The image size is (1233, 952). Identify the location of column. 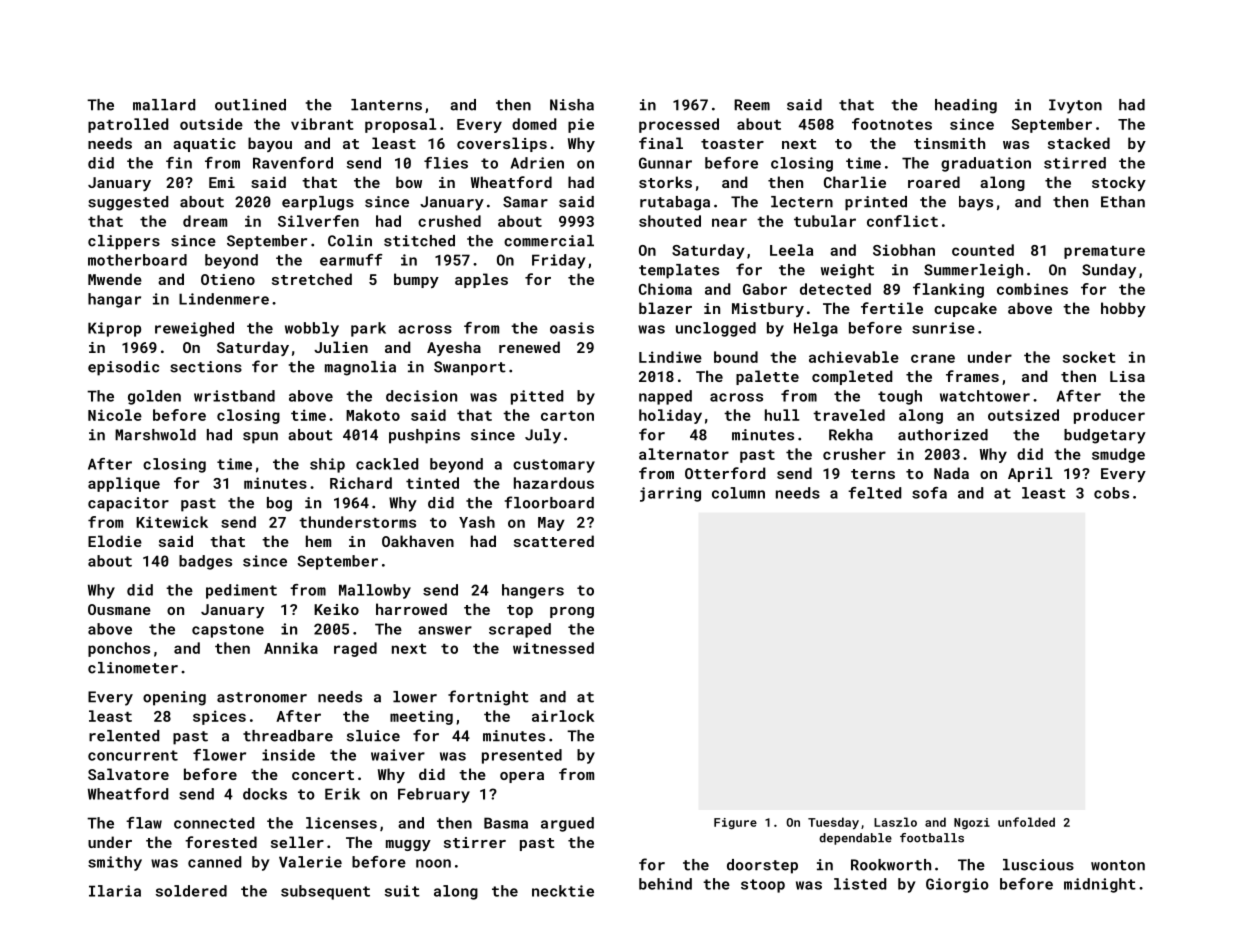
(738, 493).
